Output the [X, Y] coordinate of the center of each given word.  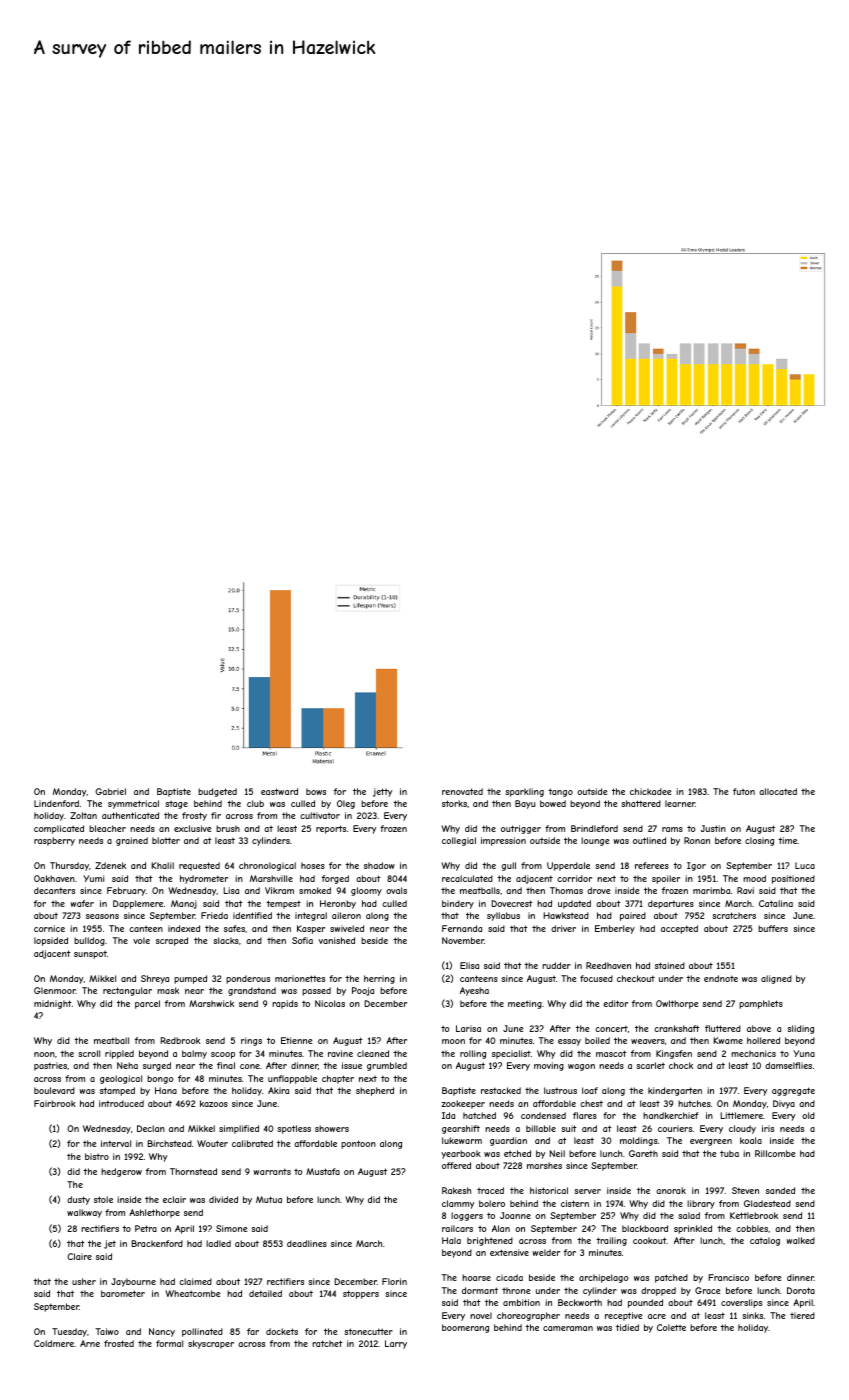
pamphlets [761, 1004]
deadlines [307, 1243]
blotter [166, 840]
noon [44, 1054]
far [253, 1331]
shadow [379, 865]
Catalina [776, 903]
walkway [84, 1213]
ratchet [327, 1343]
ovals [396, 890]
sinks [752, 1315]
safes [234, 928]
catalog [765, 1241]
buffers [773, 928]
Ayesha [474, 991]
